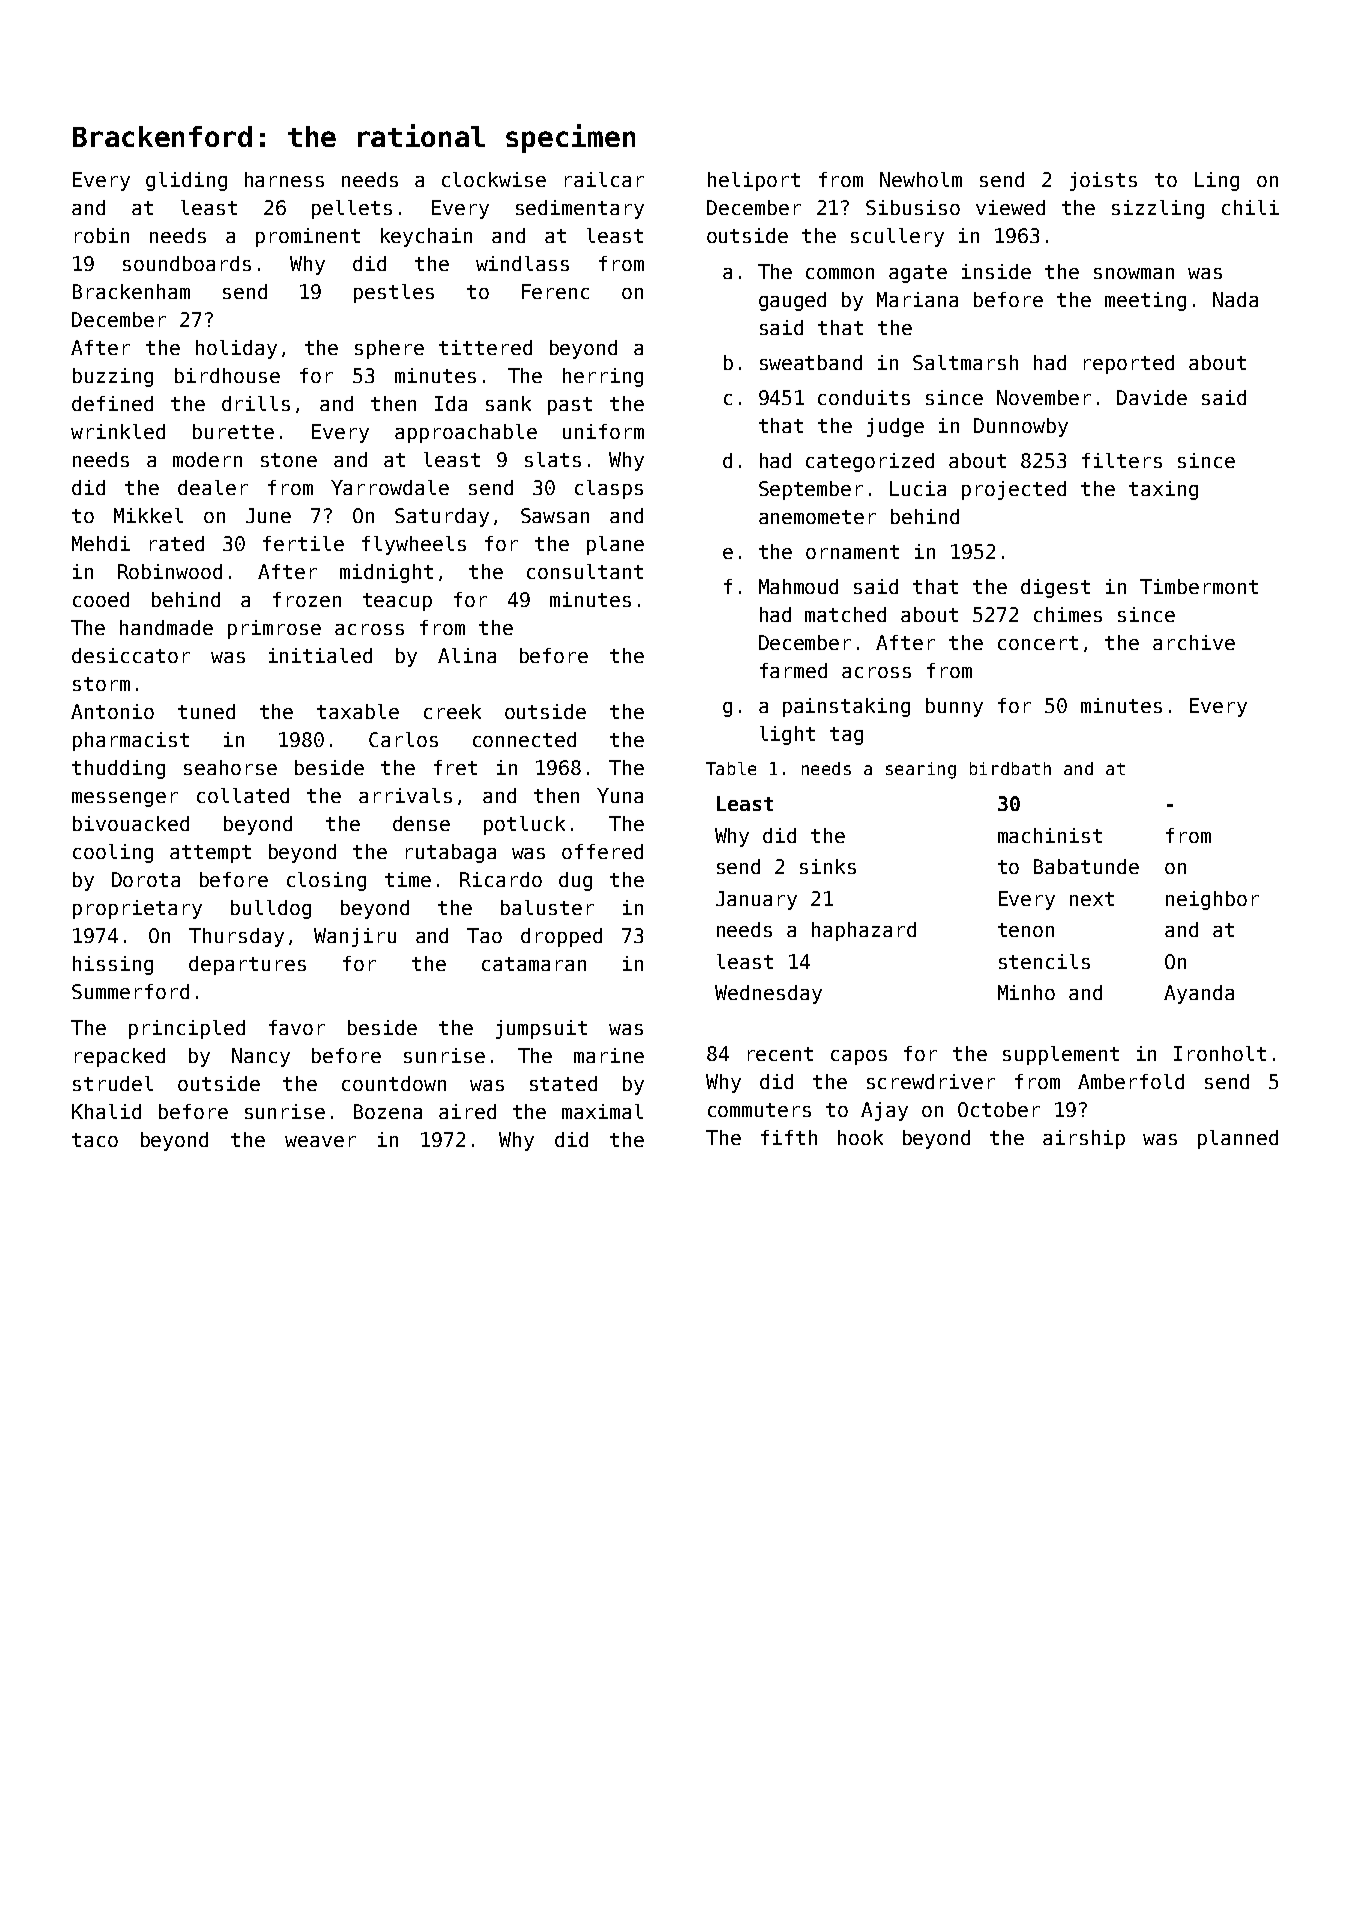 Image resolution: width=1351 pixels, height=1911 pixels. Describe the element at coordinates (996, 271) in the image. I see `inside` at that location.
